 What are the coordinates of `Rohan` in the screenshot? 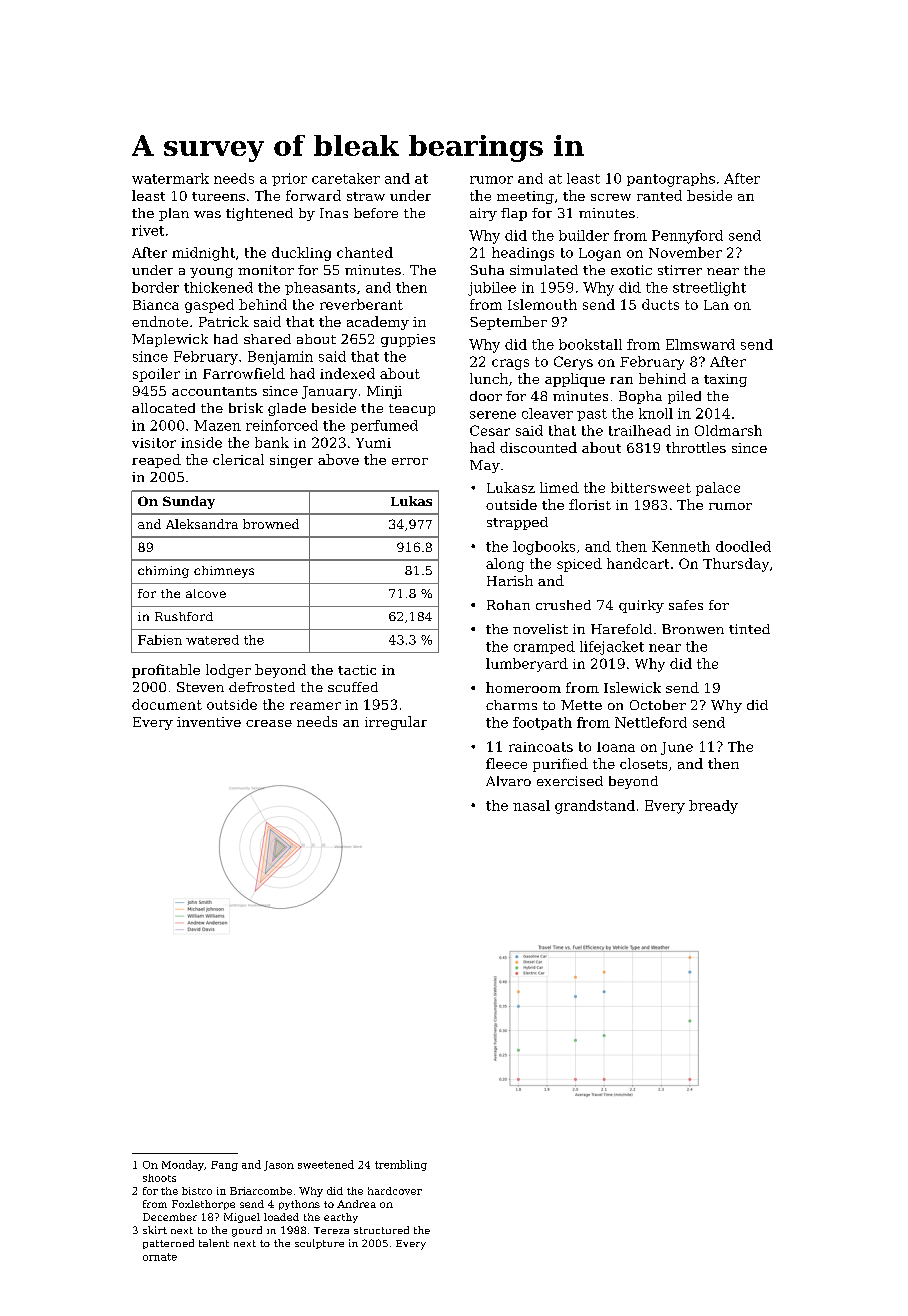 It's located at (508, 605).
